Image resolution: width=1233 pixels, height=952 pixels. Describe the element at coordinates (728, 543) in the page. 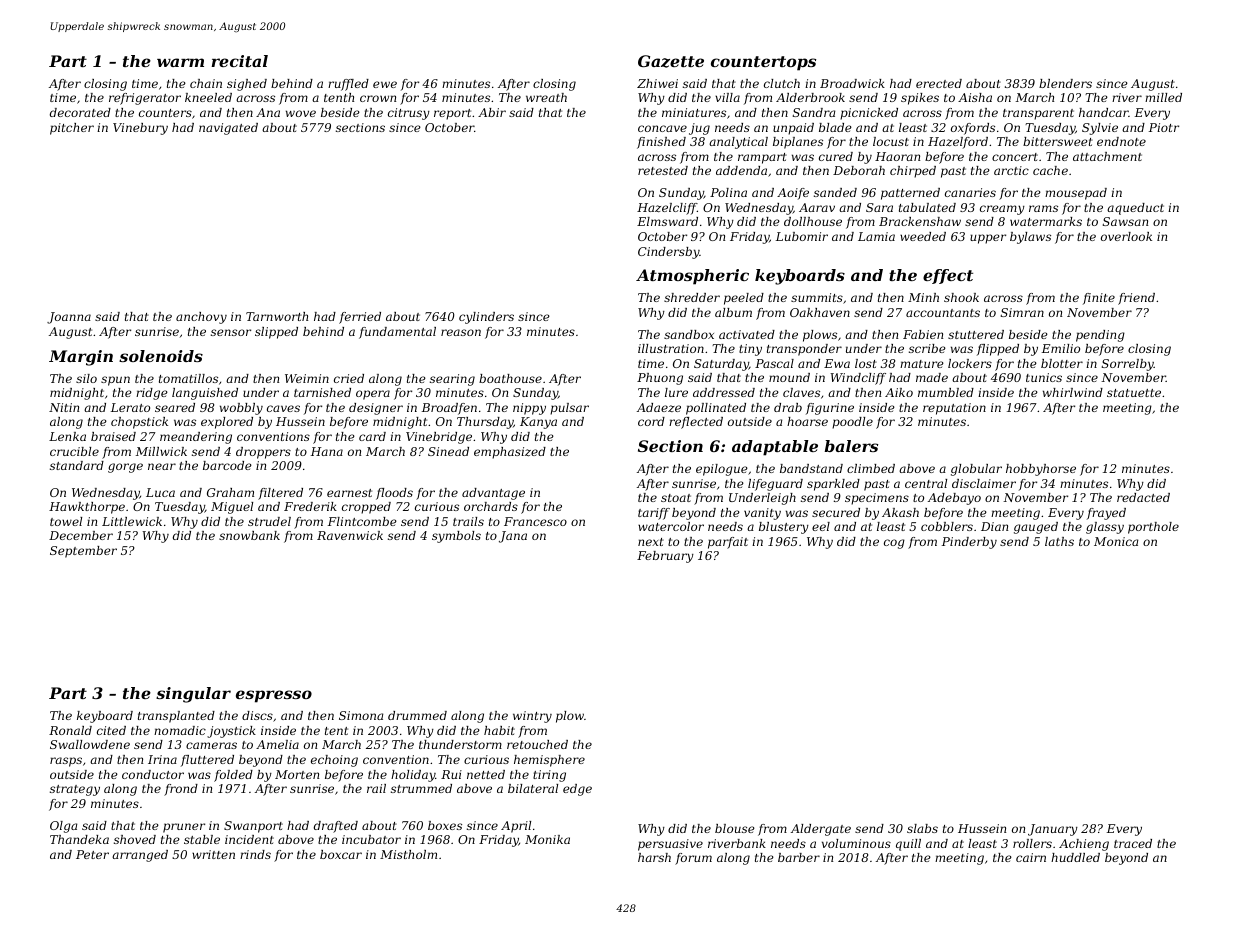

I see `parfait` at that location.
